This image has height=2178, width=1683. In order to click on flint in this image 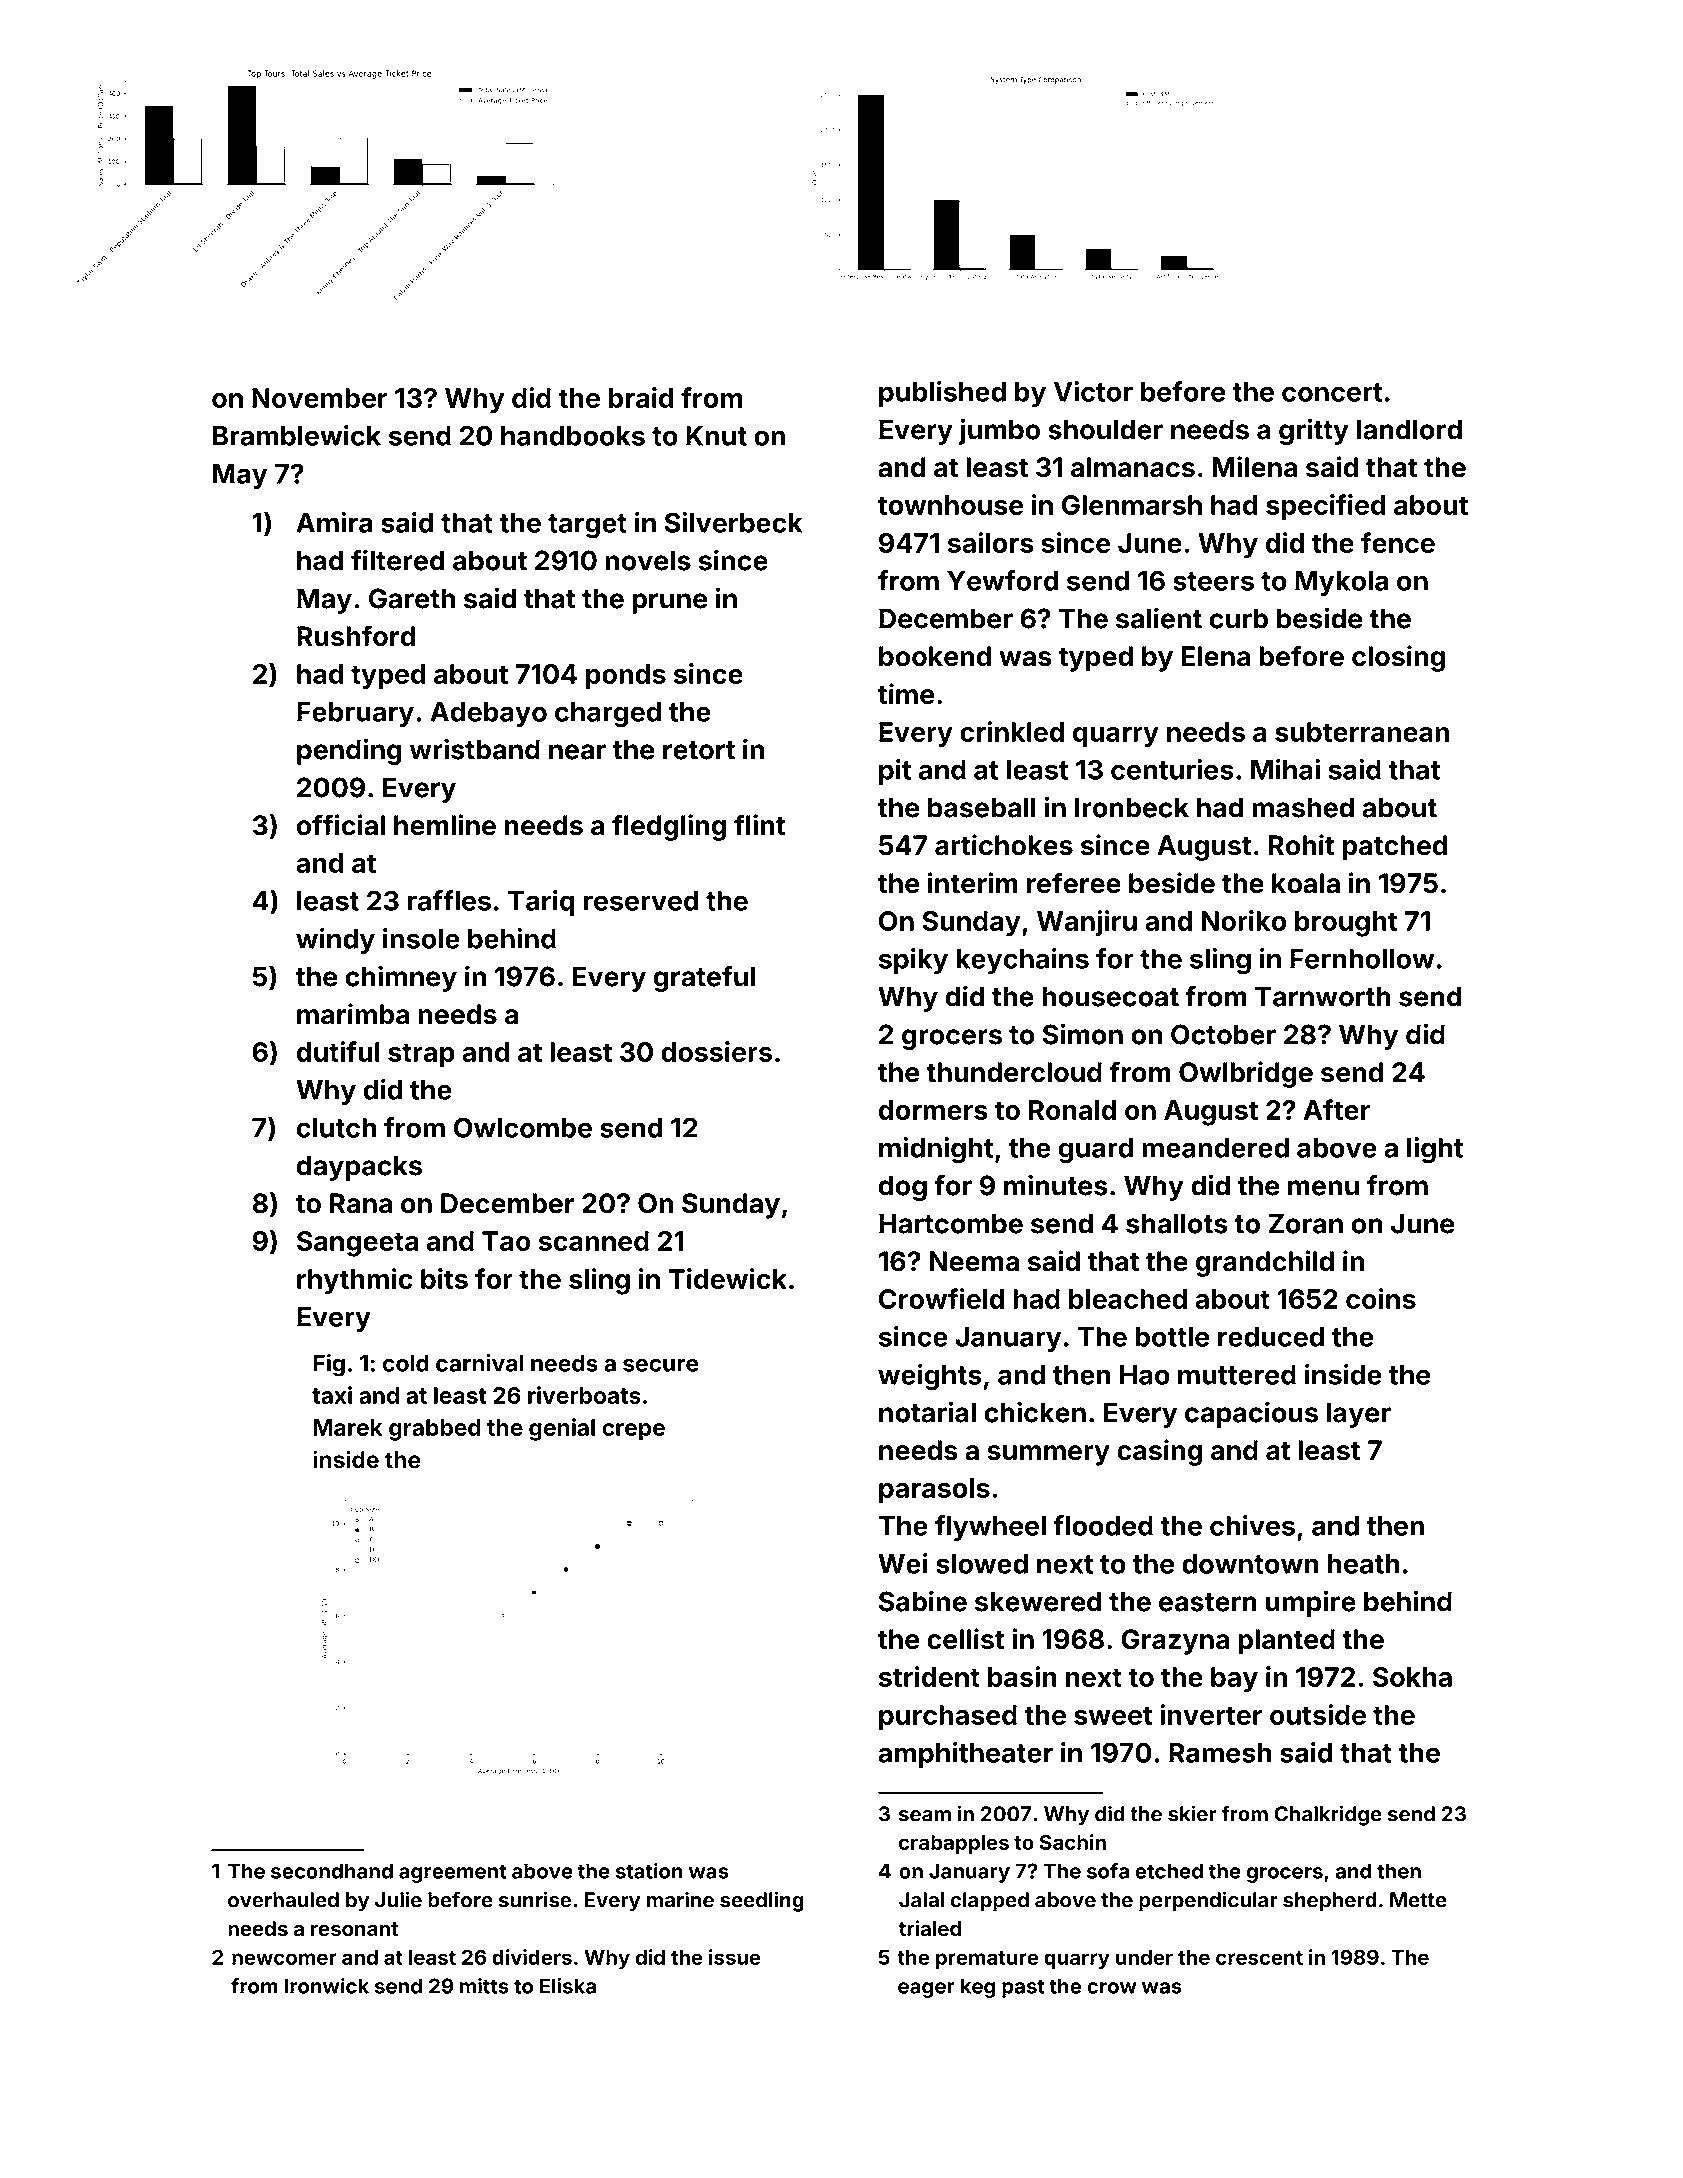, I will do `click(759, 824)`.
